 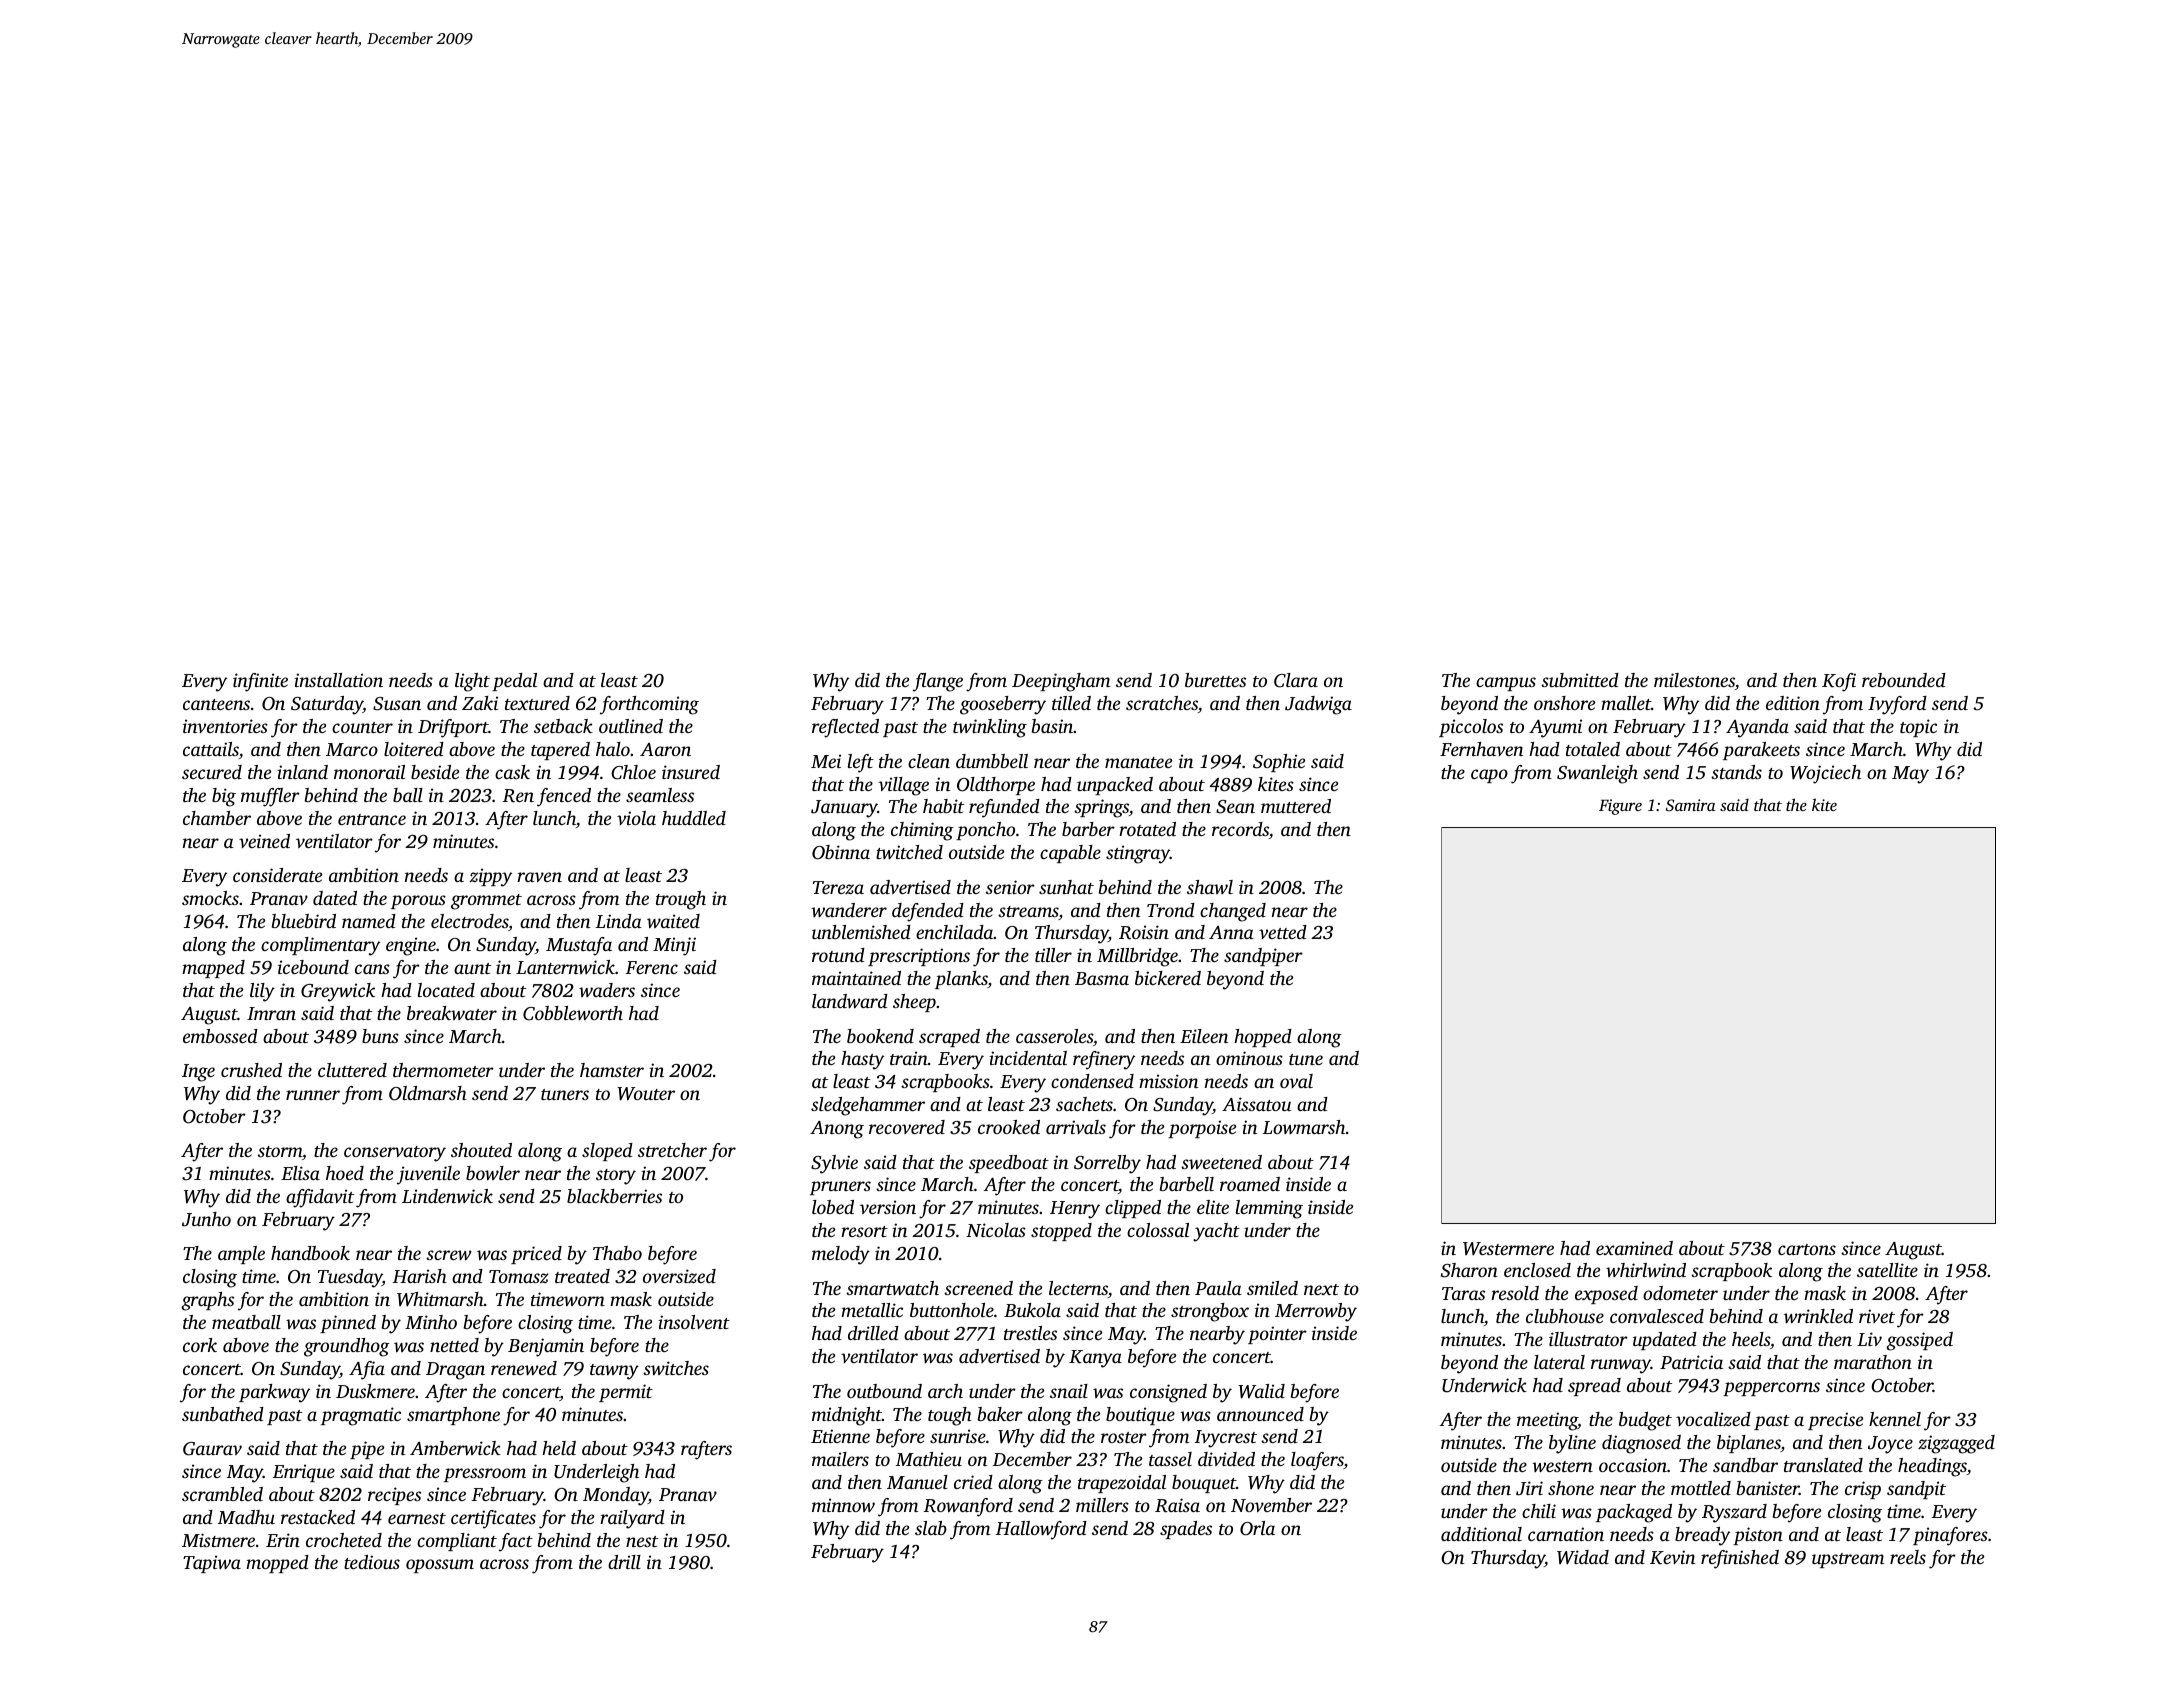 What do you see at coordinates (1186, 1184) in the screenshot?
I see `barbell` at bounding box center [1186, 1184].
